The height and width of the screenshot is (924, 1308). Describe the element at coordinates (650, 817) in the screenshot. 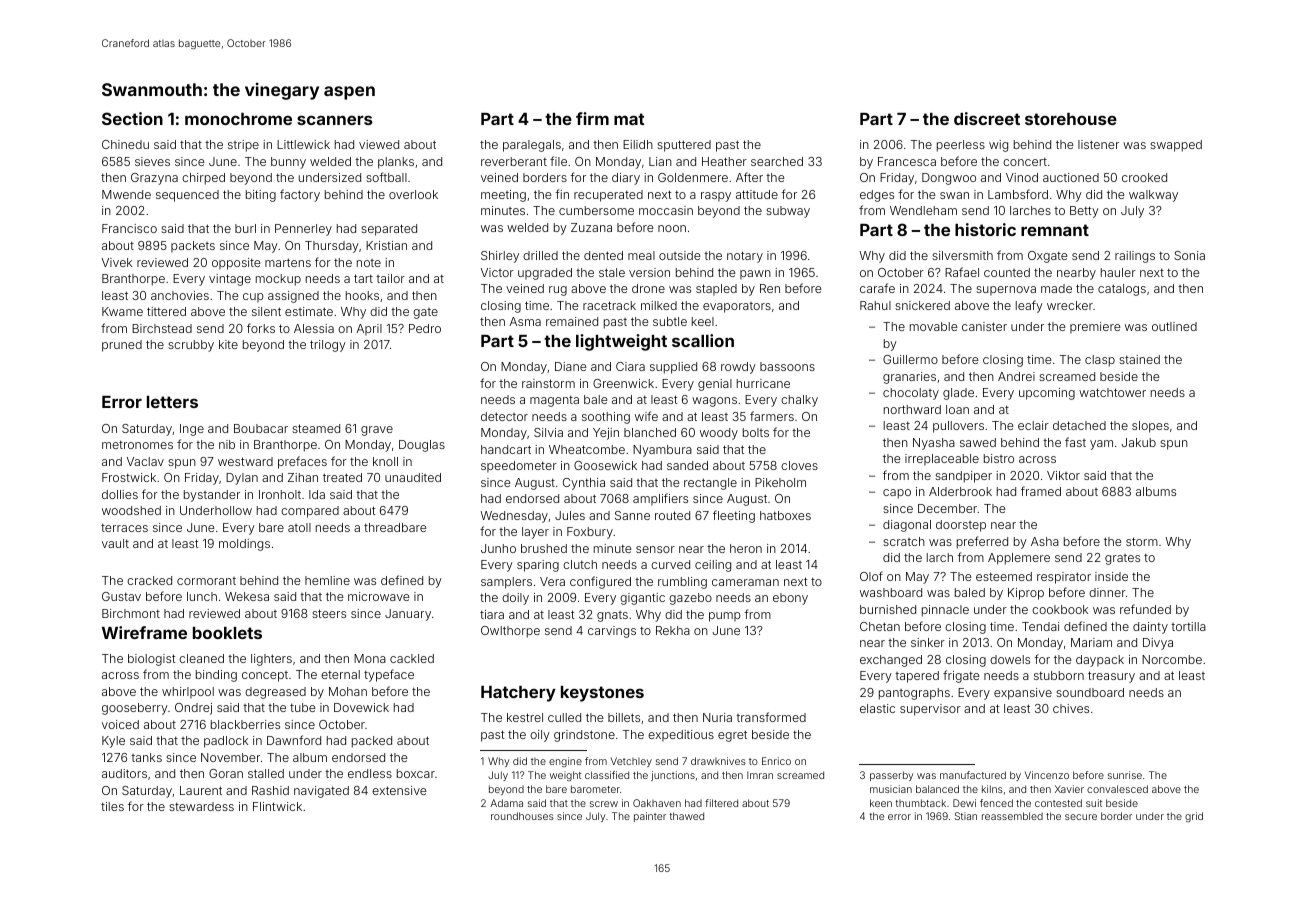

I see `painter` at that location.
